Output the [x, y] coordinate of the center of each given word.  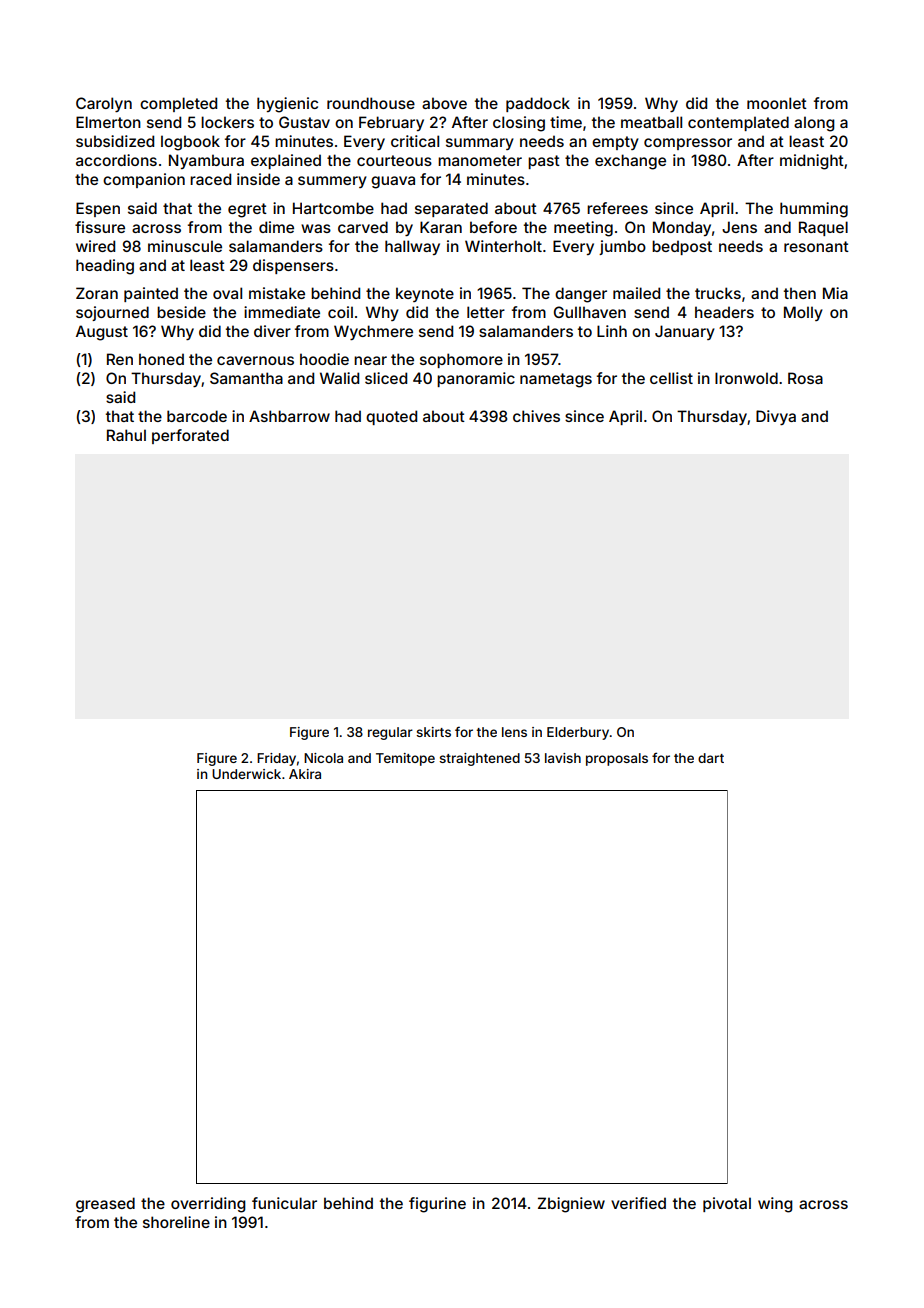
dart [711, 758]
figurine [437, 1205]
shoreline [176, 1222]
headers [724, 312]
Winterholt [503, 246]
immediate [282, 312]
